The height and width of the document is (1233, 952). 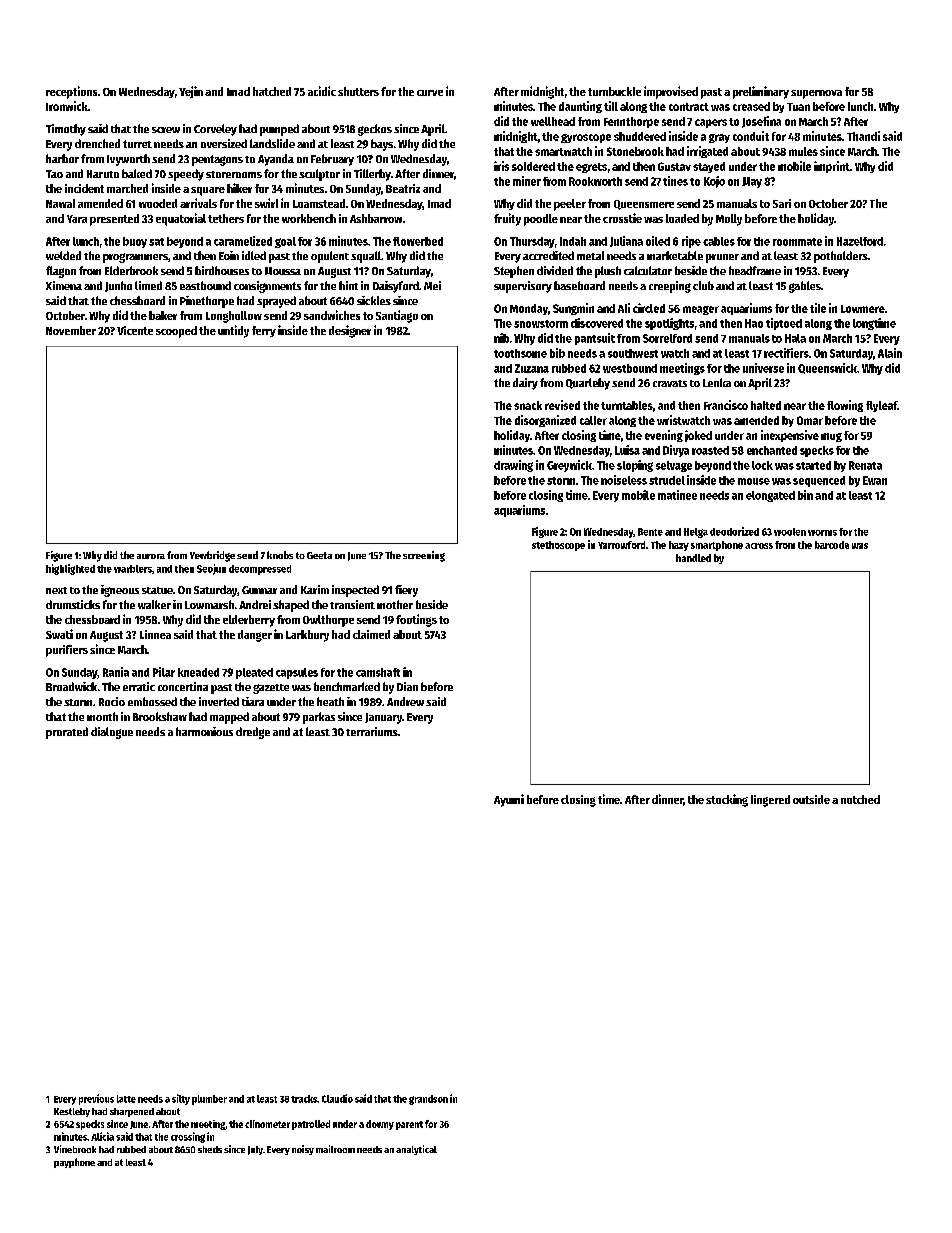 I want to click on stethoscope, so click(x=558, y=546).
